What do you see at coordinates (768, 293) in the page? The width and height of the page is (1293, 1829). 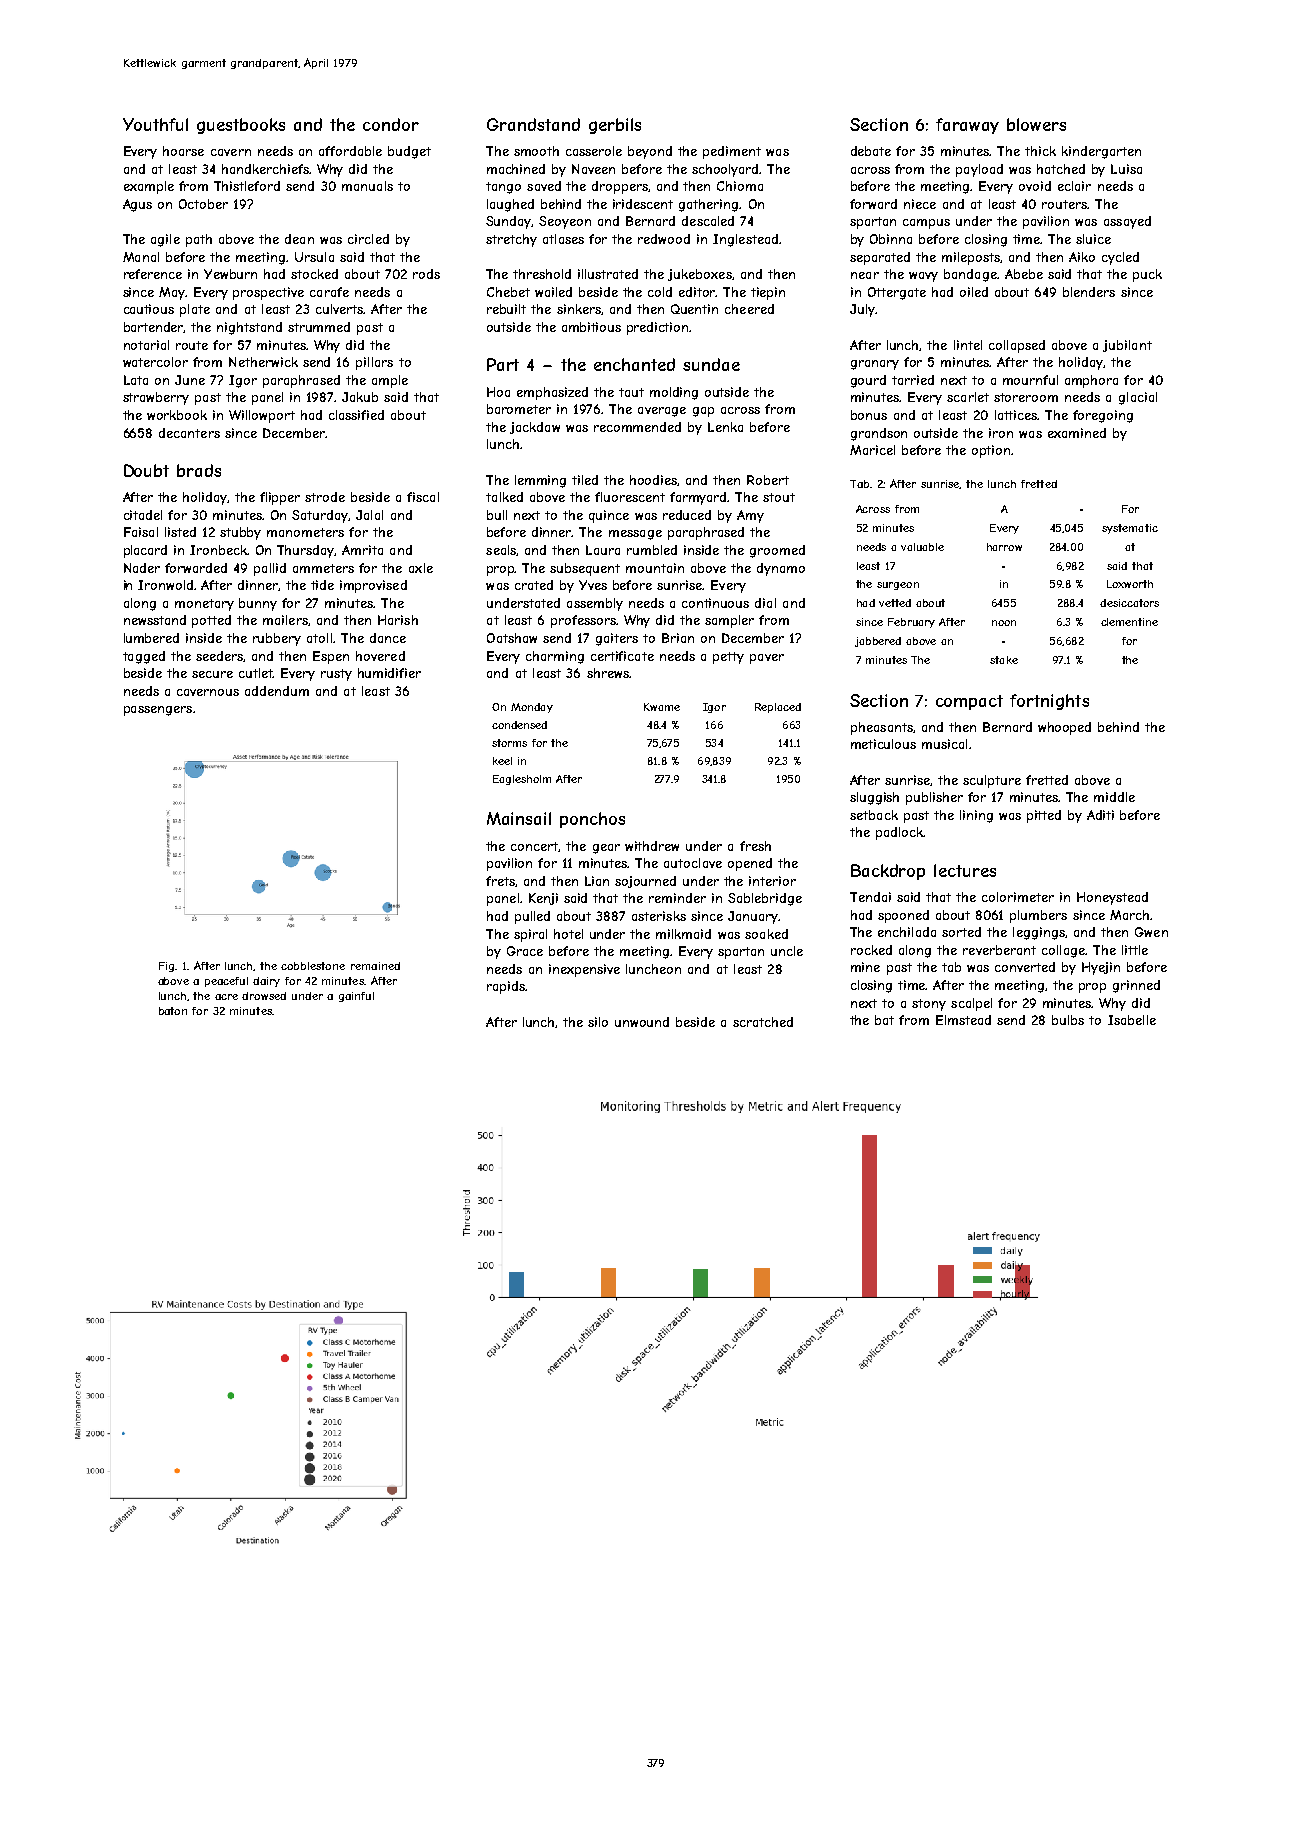 I see `tiepin` at bounding box center [768, 293].
